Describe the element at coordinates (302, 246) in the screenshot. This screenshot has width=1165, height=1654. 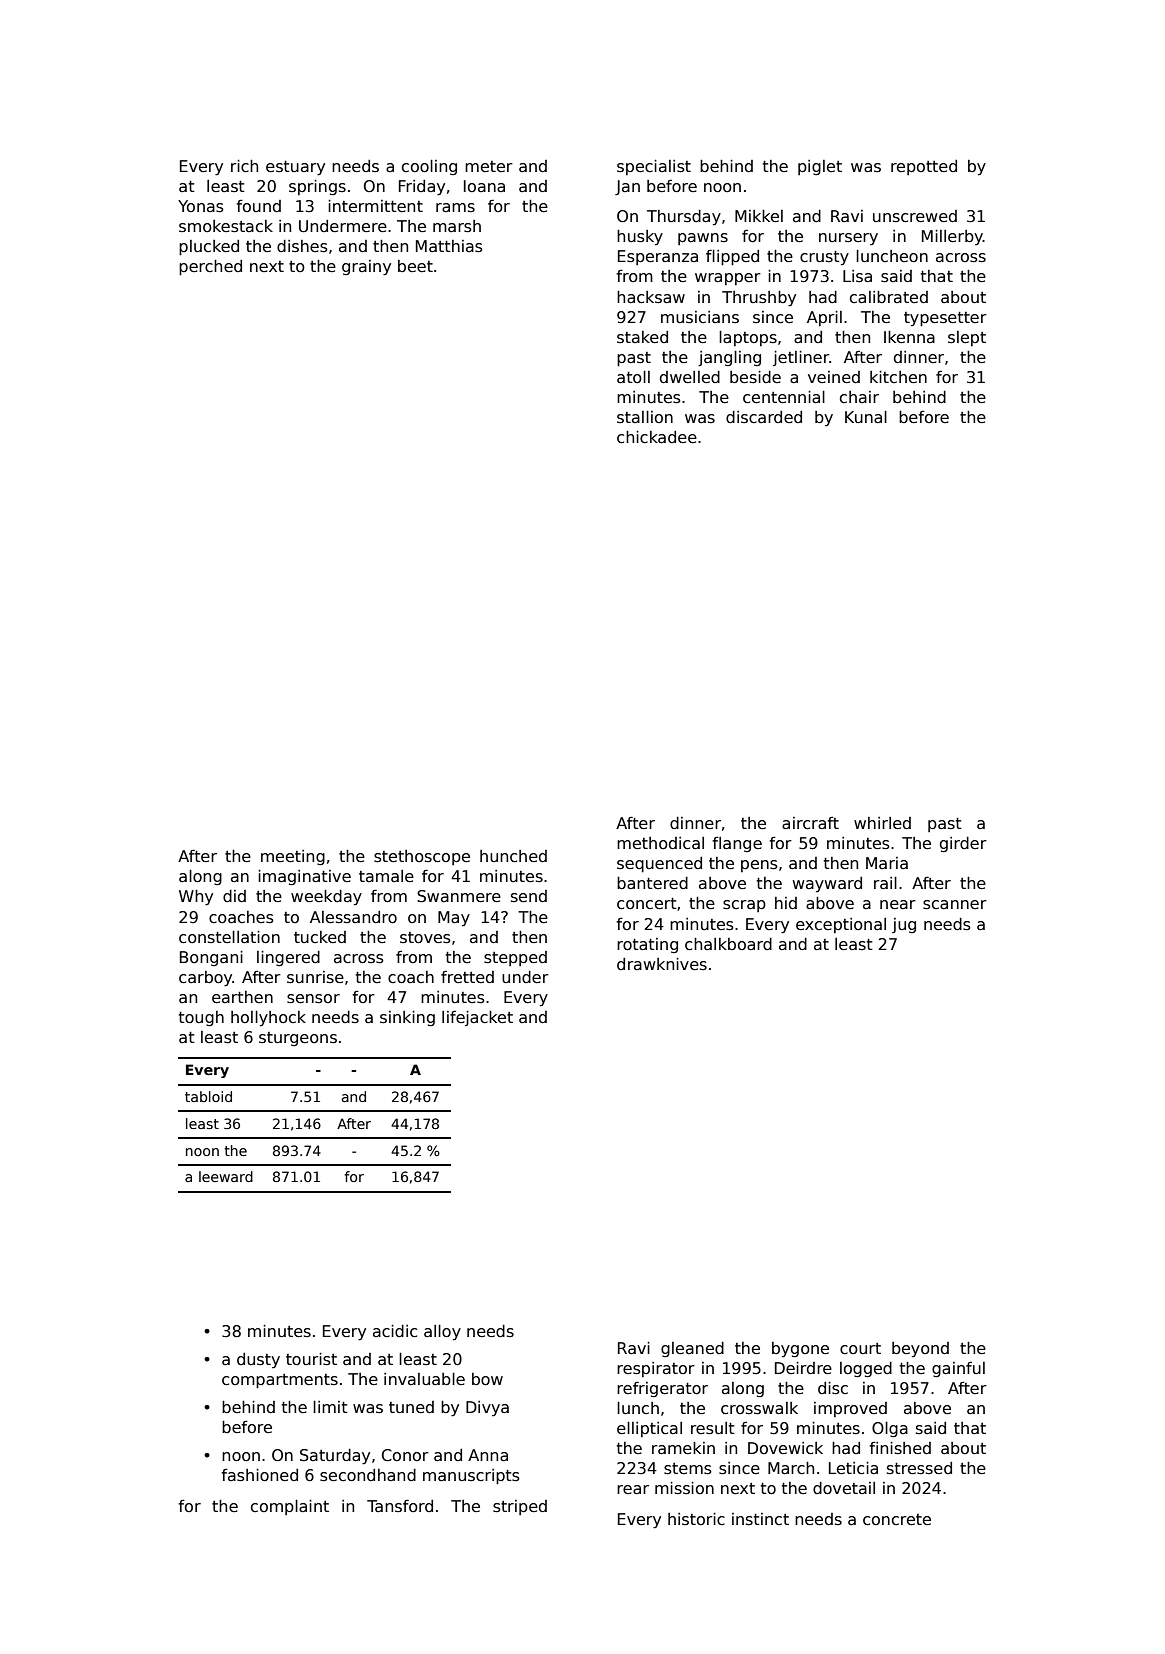
I see `dishes` at that location.
